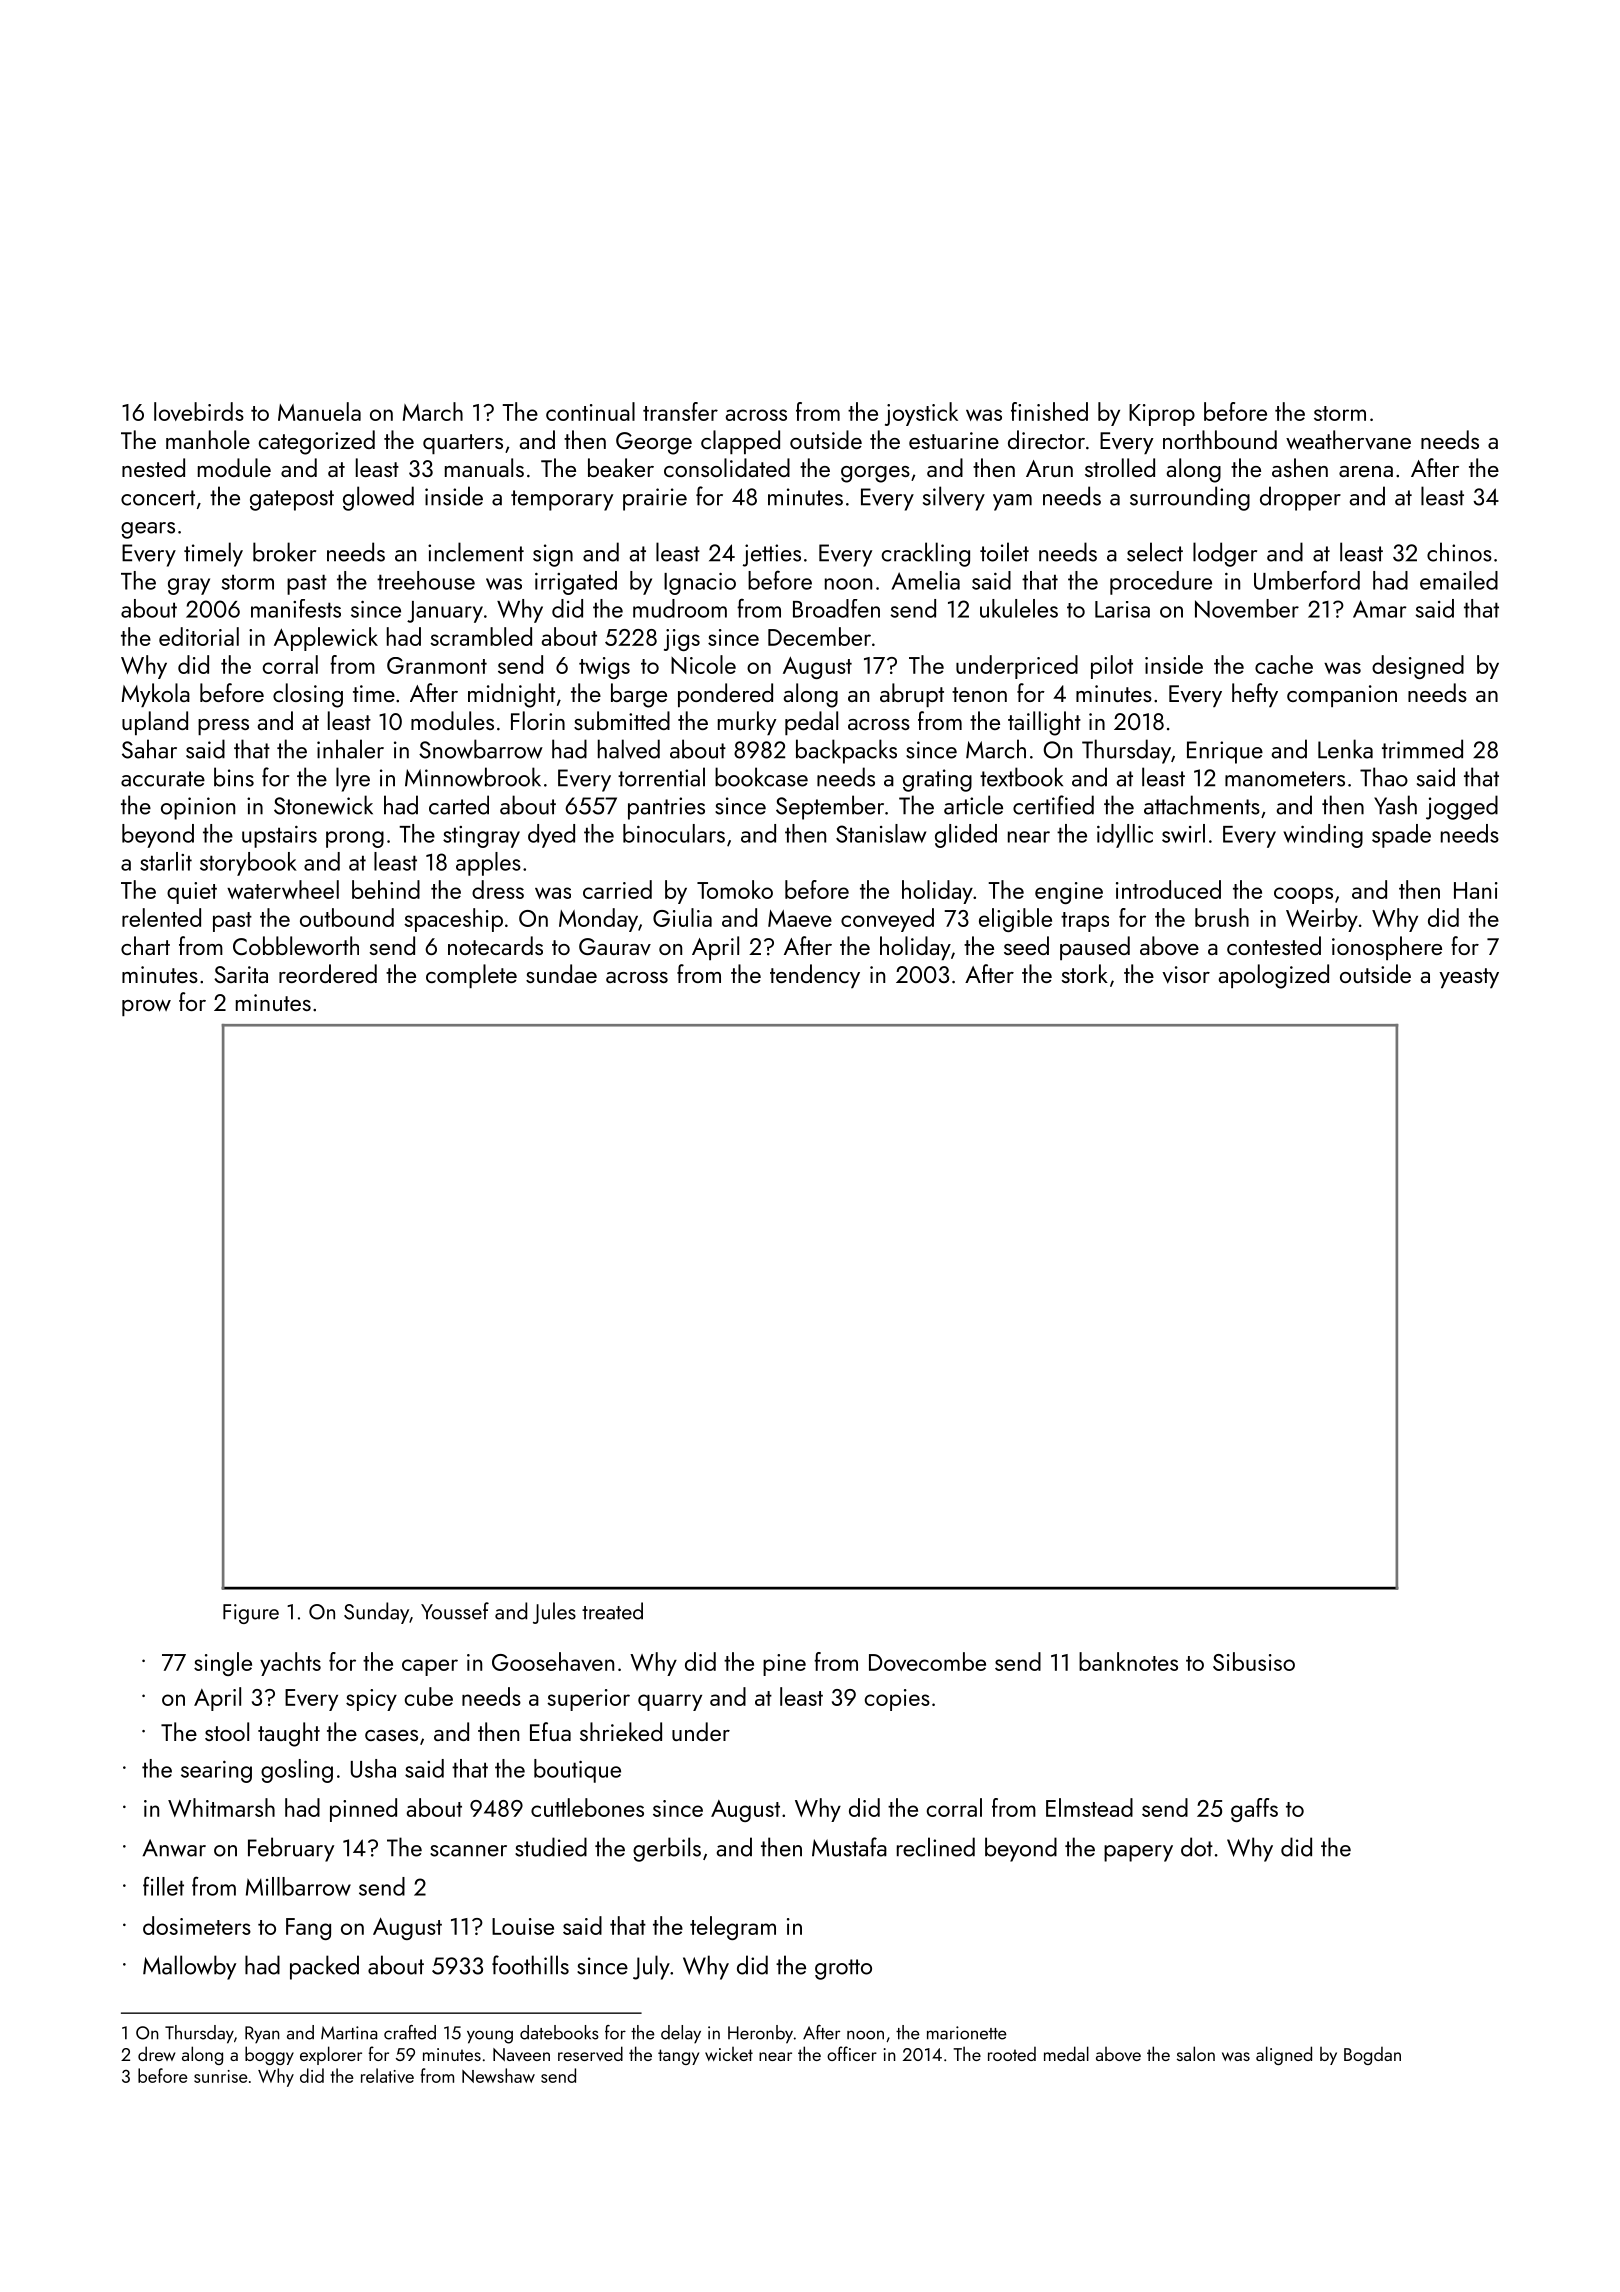 The width and height of the screenshot is (1620, 2292). What do you see at coordinates (819, 636) in the screenshot?
I see `December` at bounding box center [819, 636].
